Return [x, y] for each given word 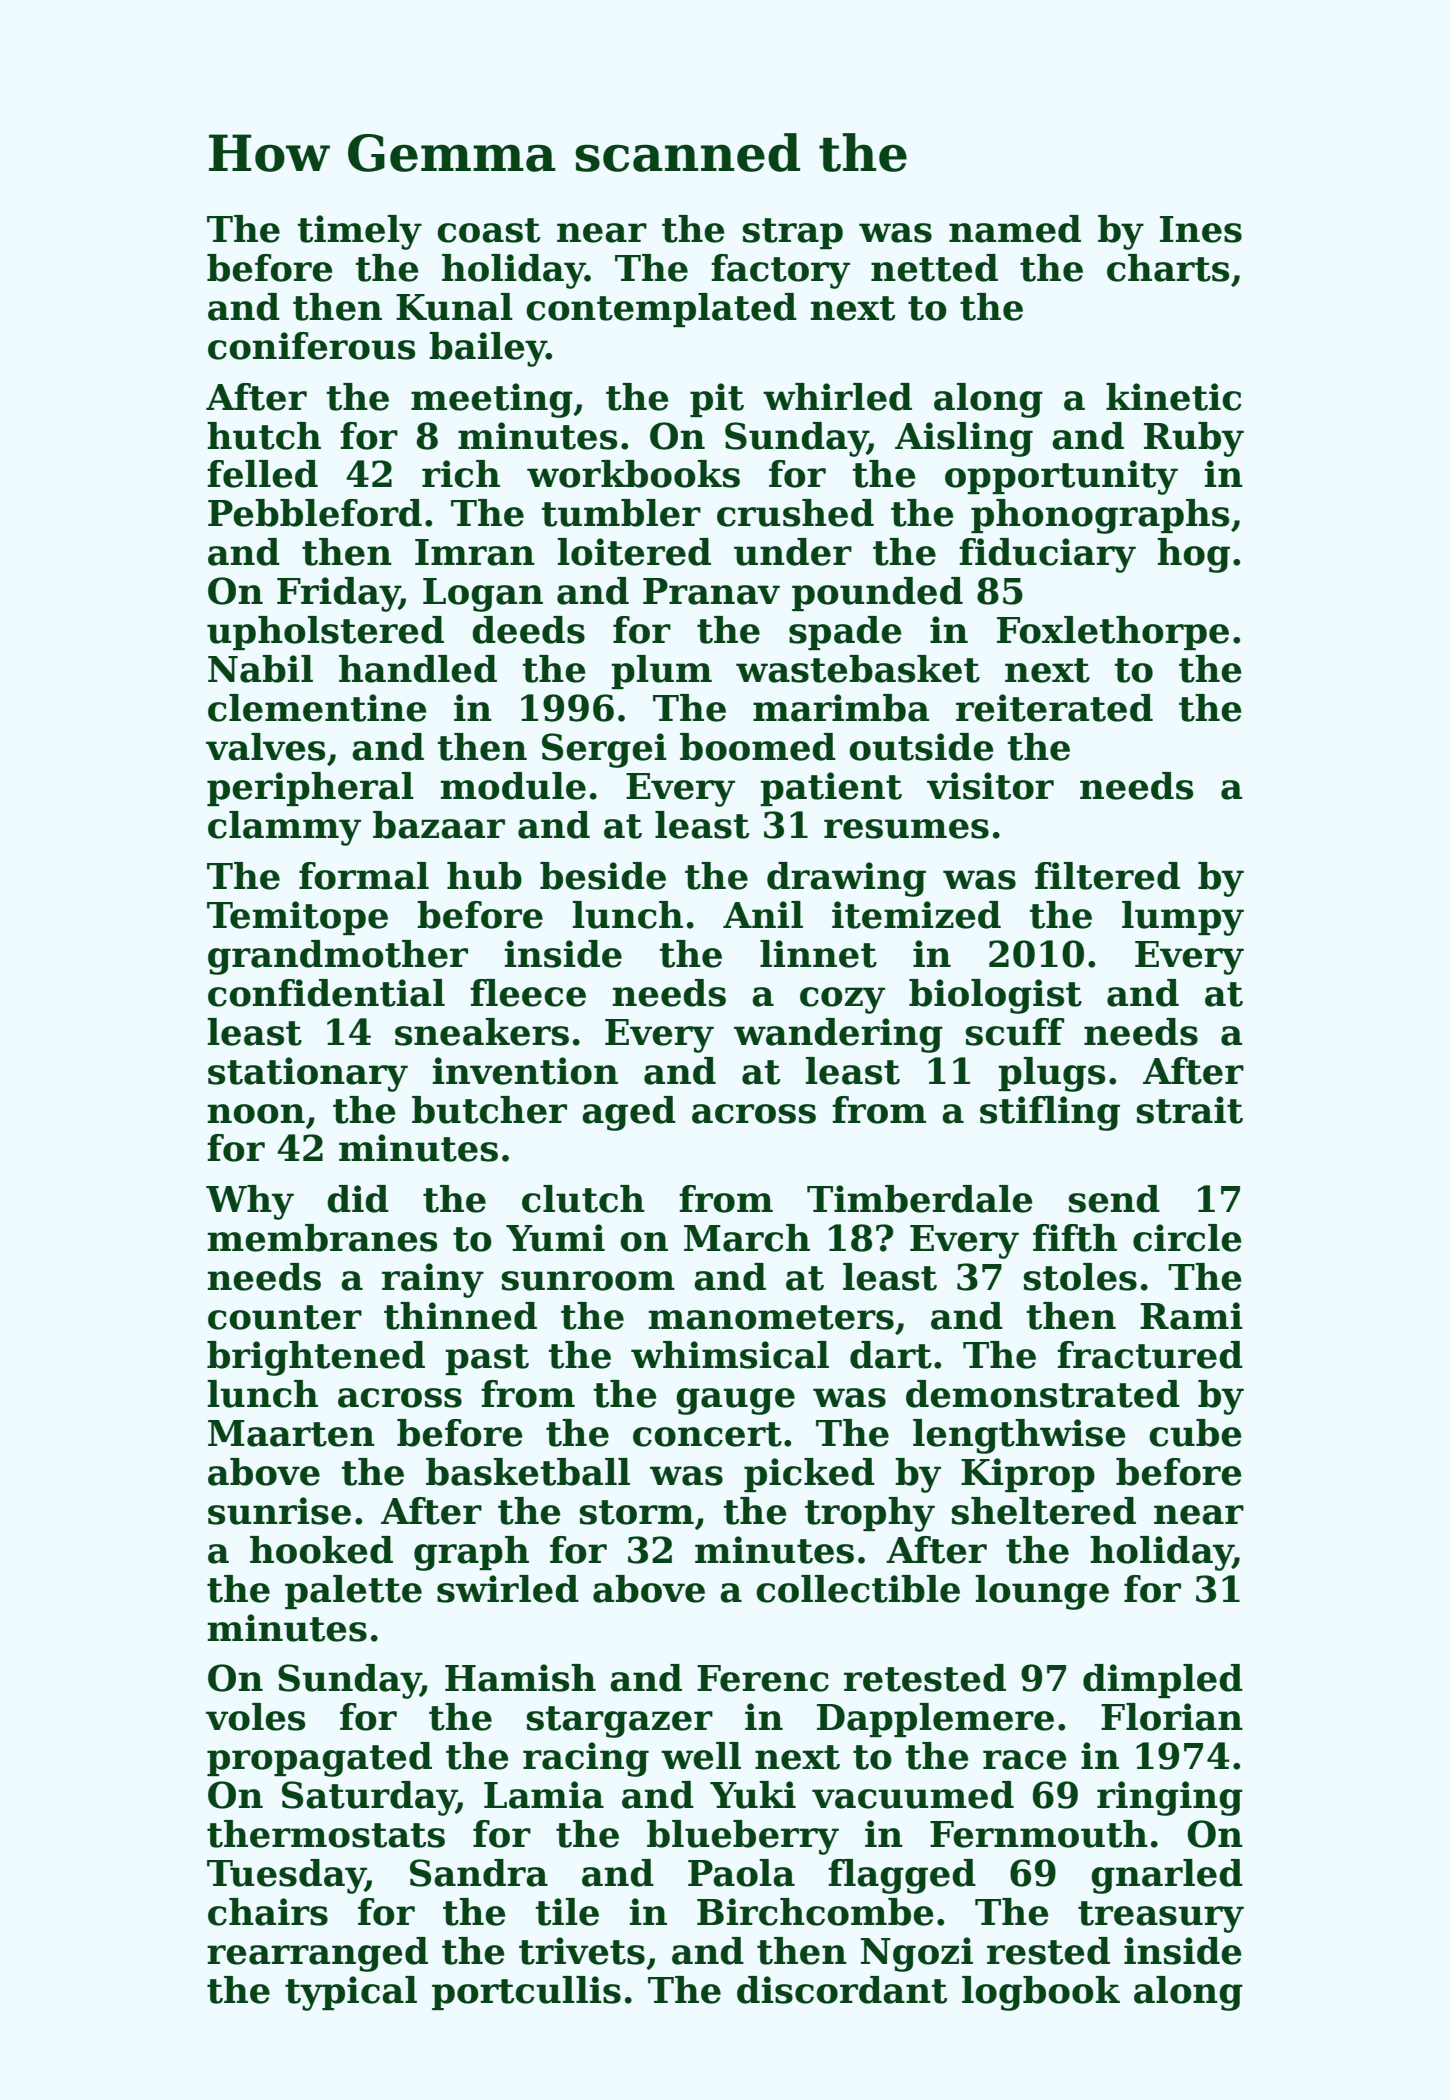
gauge [735, 1401]
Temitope [297, 918]
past [487, 1359]
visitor [990, 786]
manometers [771, 1317]
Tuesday [286, 1876]
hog [1193, 555]
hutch [264, 436]
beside [603, 876]
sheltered [1044, 1511]
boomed [758, 747]
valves [265, 747]
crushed [795, 513]
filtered [1107, 876]
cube [1195, 1433]
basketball [528, 1472]
